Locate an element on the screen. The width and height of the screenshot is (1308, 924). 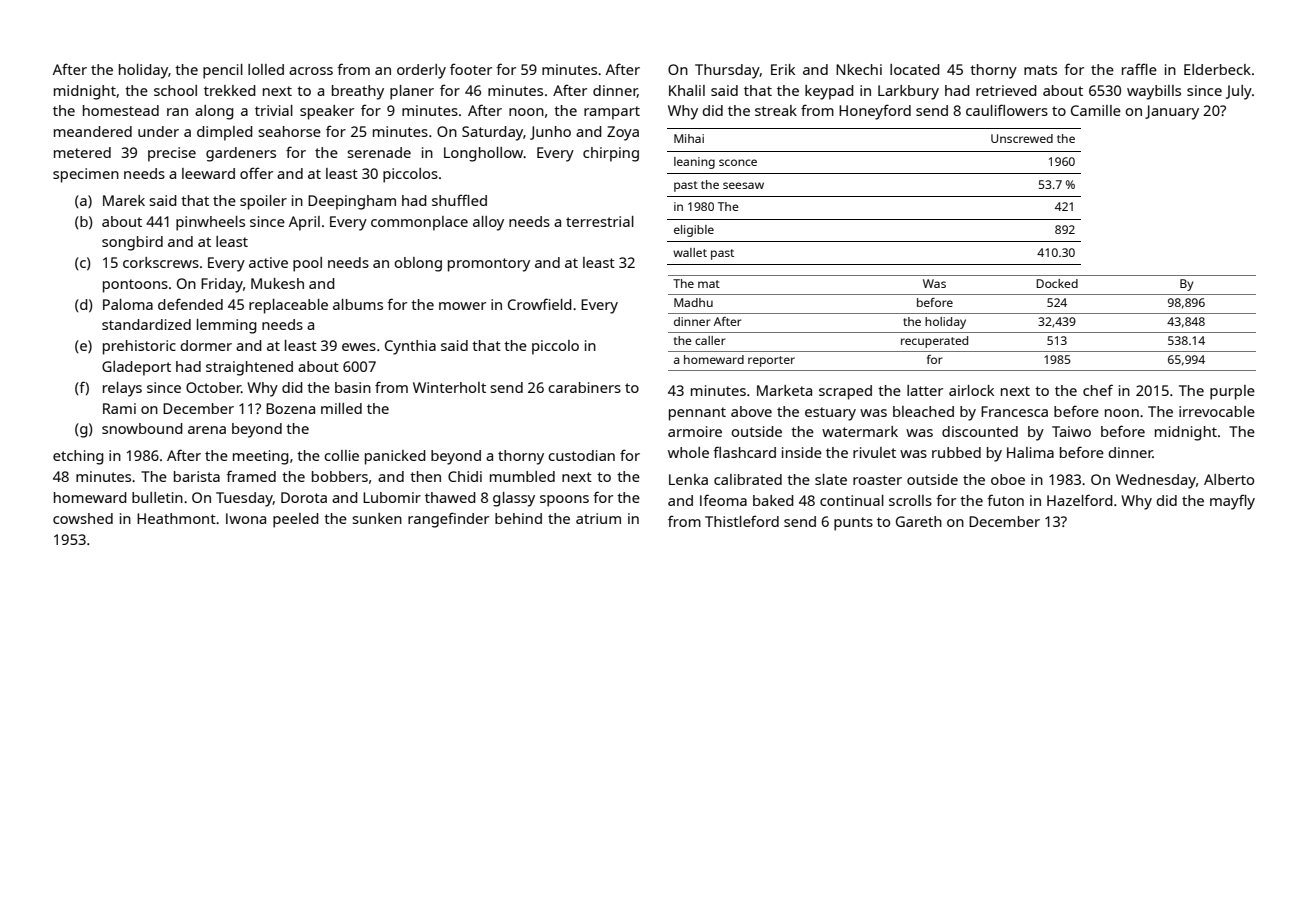
leaning is located at coordinates (694, 163).
